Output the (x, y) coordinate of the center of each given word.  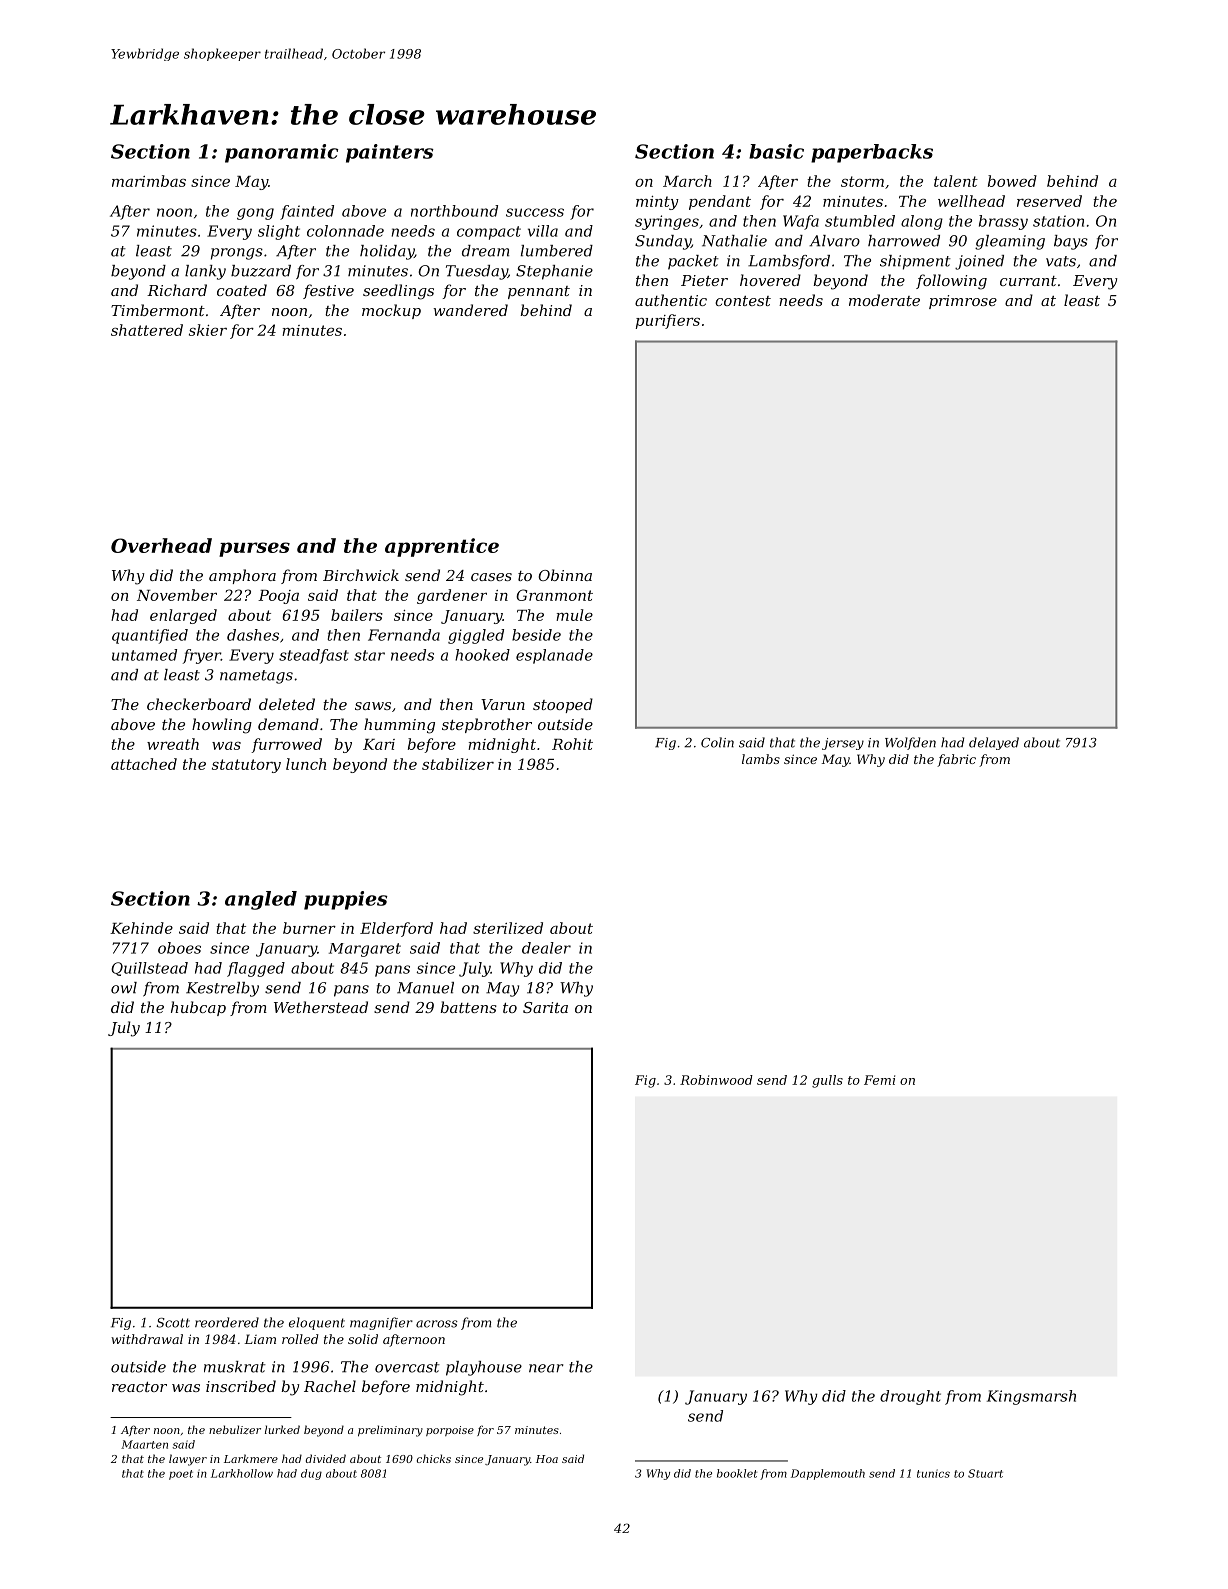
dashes (253, 635)
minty (657, 203)
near (546, 1368)
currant (1028, 281)
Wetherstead (321, 1007)
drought (910, 1397)
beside (536, 635)
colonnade (345, 231)
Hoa (547, 1459)
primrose (963, 302)
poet (181, 1475)
